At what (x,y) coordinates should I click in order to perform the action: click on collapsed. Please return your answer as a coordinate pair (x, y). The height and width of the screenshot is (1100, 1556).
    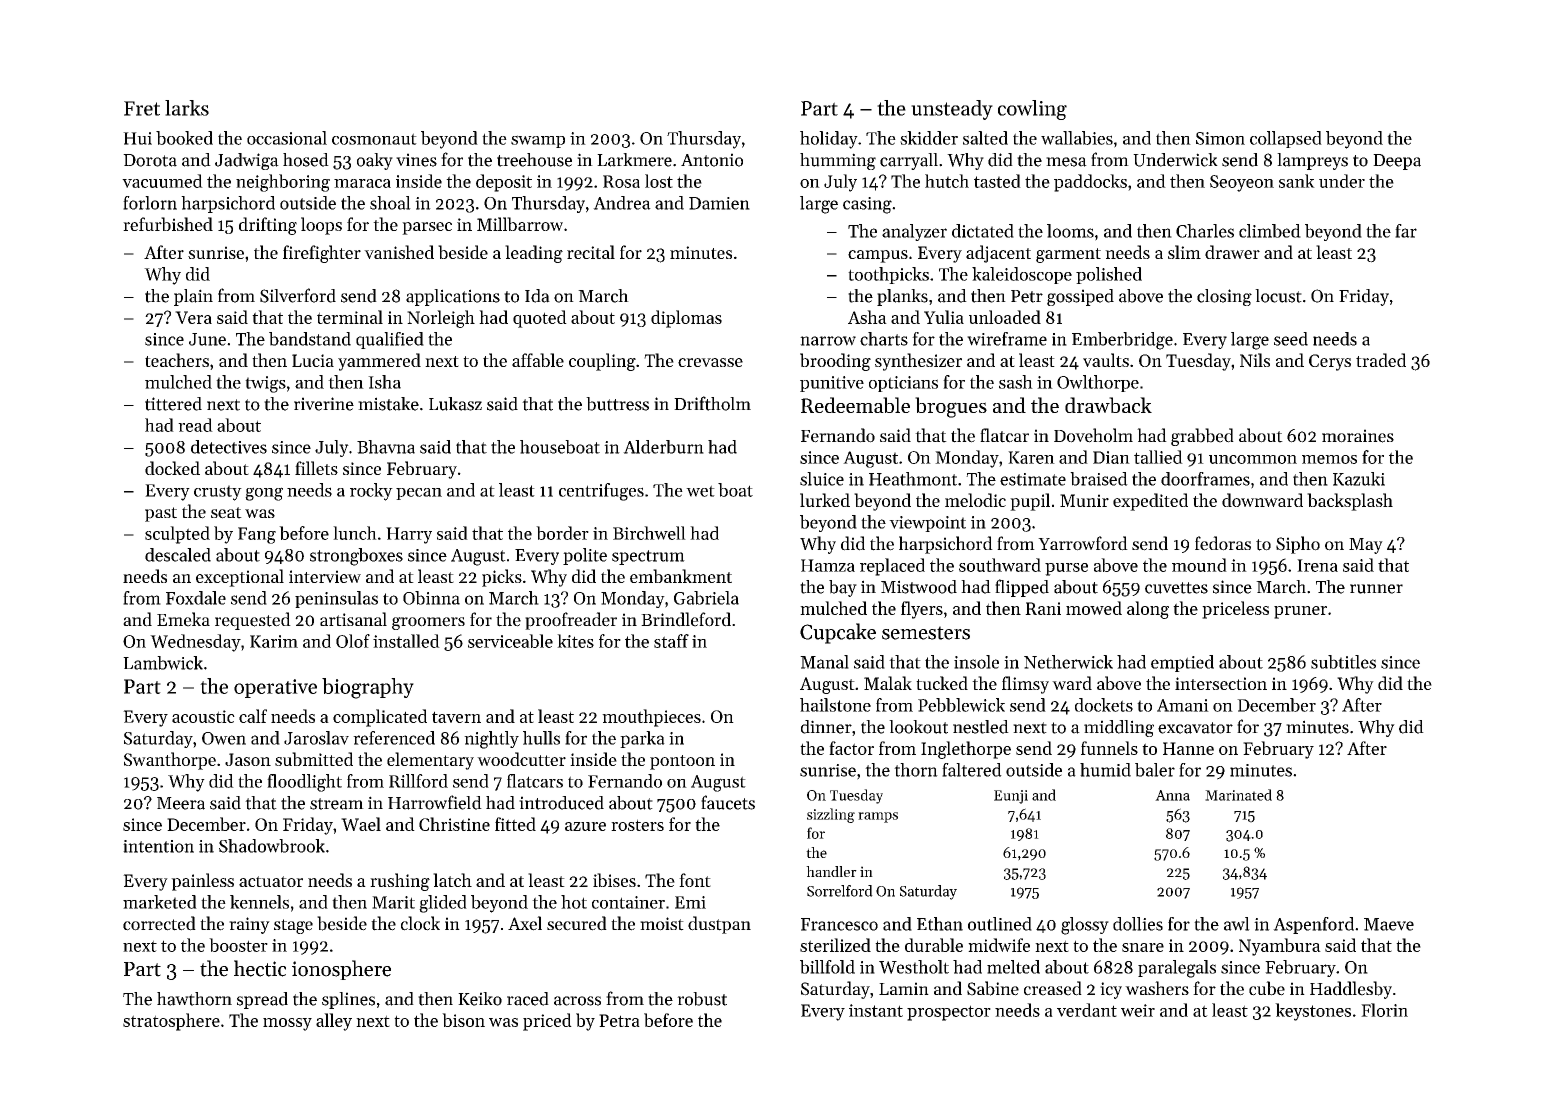
    Looking at the image, I should click on (1286, 139).
